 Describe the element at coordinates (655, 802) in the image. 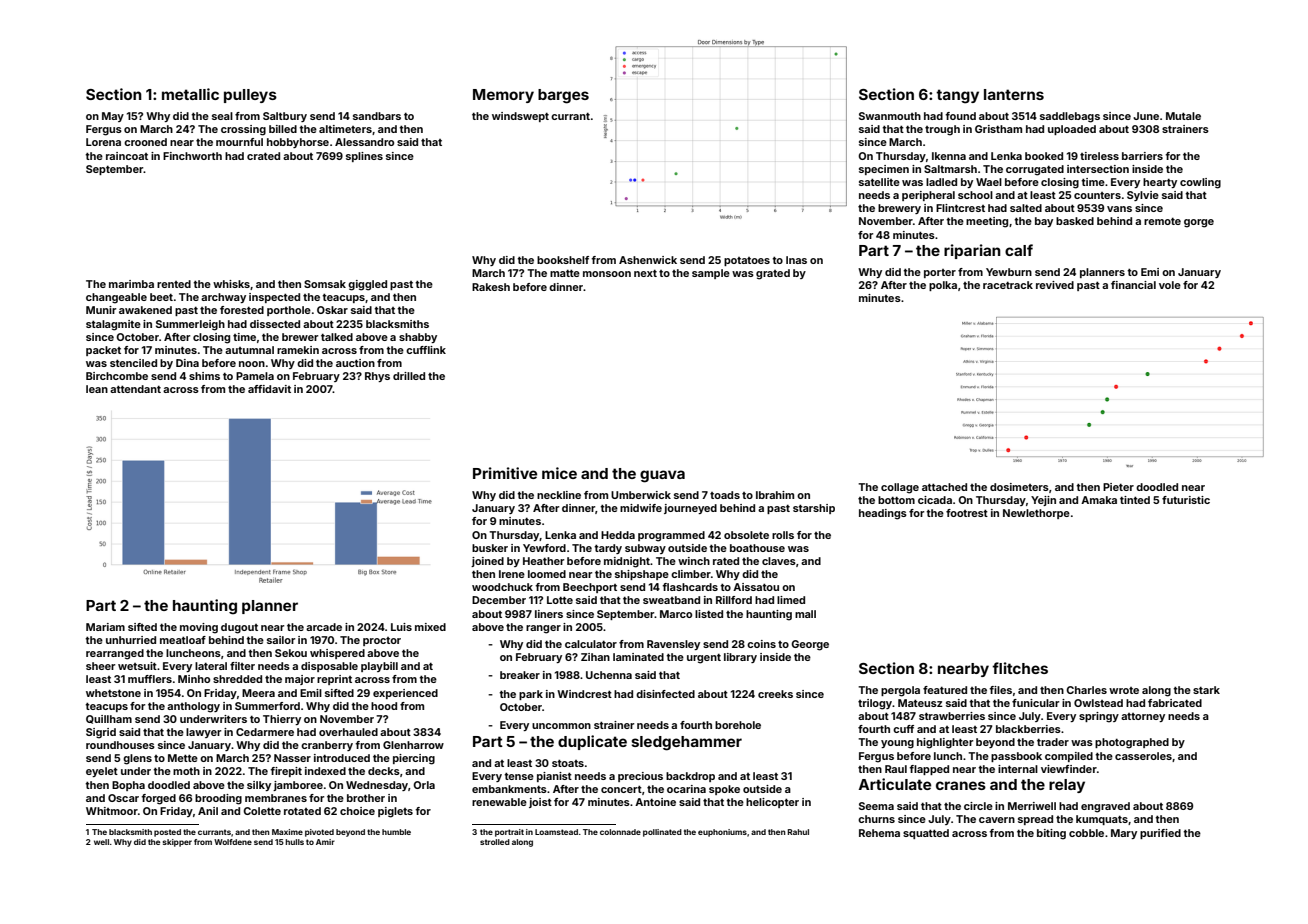

I see `Antoine` at that location.
